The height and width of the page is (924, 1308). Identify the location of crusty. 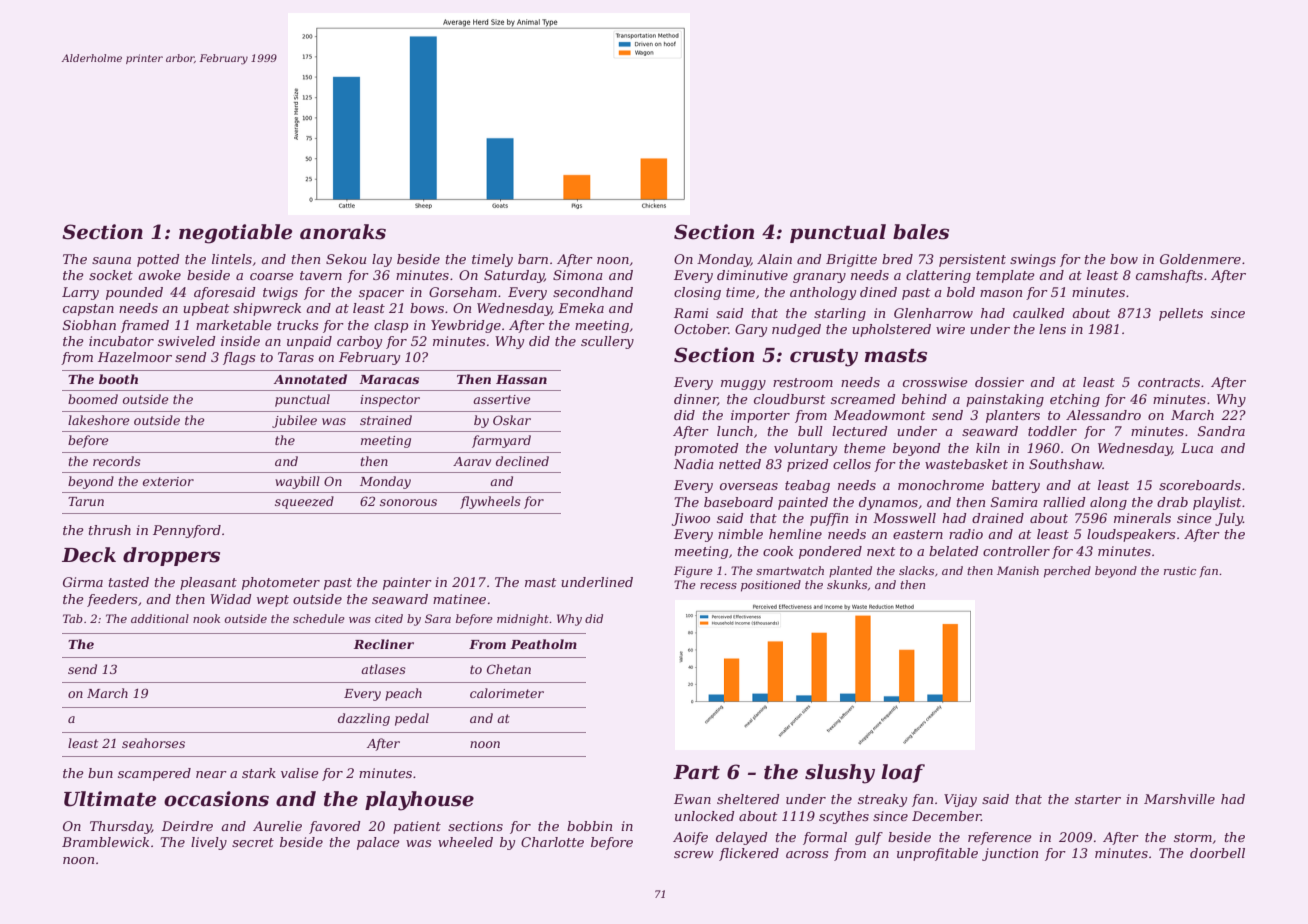
(824, 358).
